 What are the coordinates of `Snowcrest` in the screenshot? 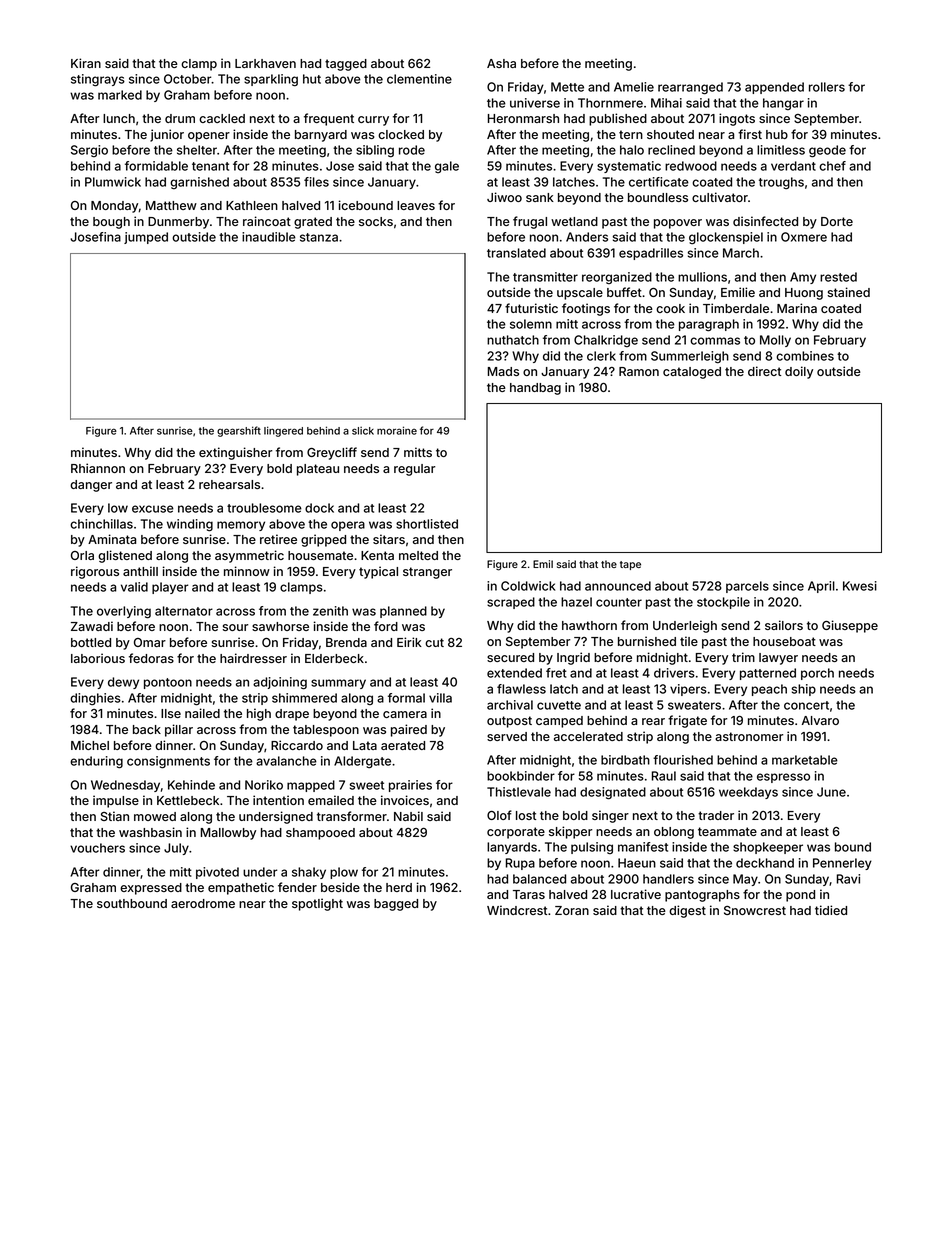 It's located at (755, 910).
